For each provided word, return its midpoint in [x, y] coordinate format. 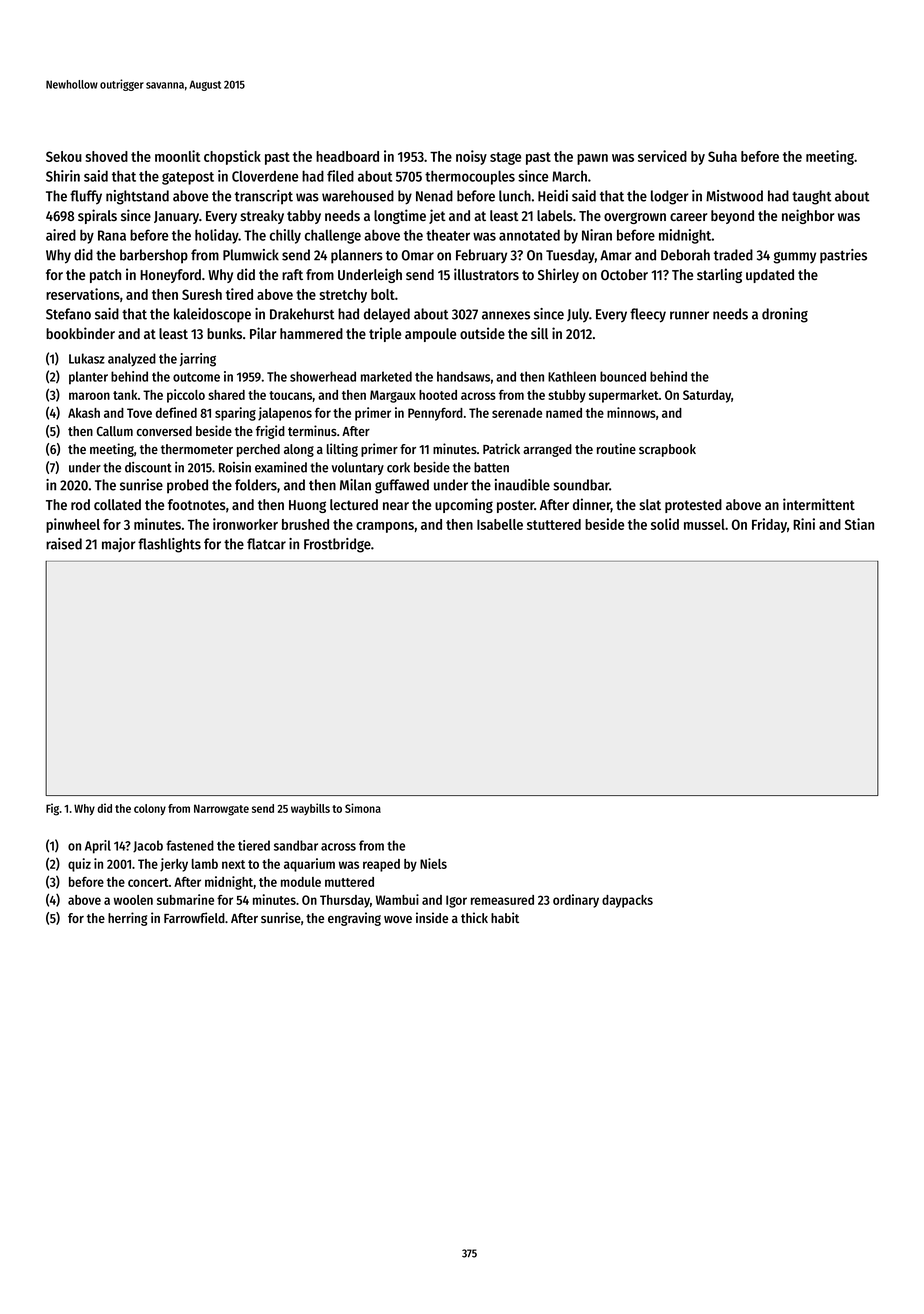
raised [64, 544]
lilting [342, 450]
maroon [89, 396]
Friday [769, 525]
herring [127, 919]
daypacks [627, 901]
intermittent [819, 504]
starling [719, 275]
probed [187, 486]
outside [482, 333]
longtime [400, 216]
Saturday [707, 396]
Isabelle [500, 524]
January [176, 217]
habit [505, 917]
